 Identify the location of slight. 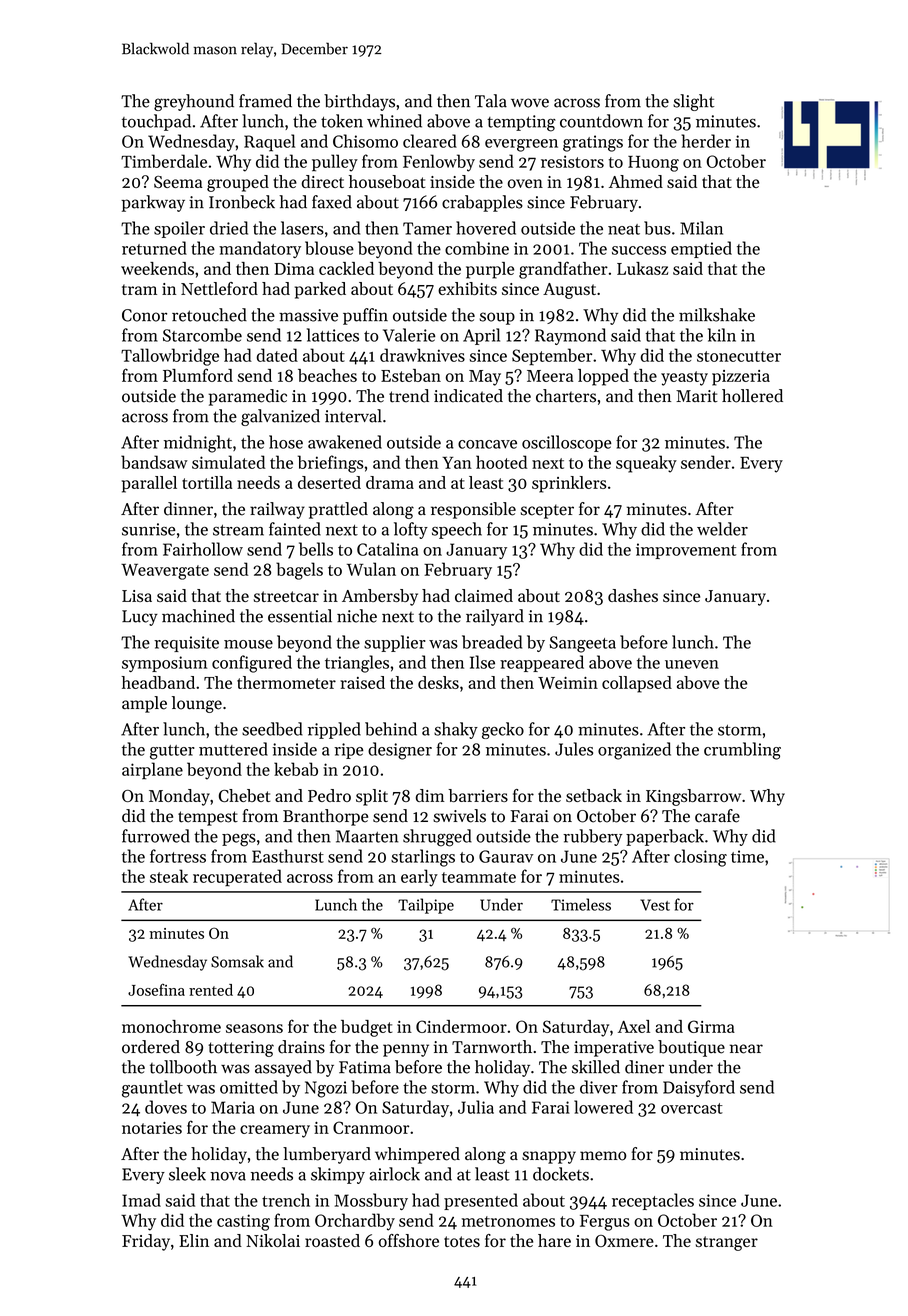
(693, 102).
